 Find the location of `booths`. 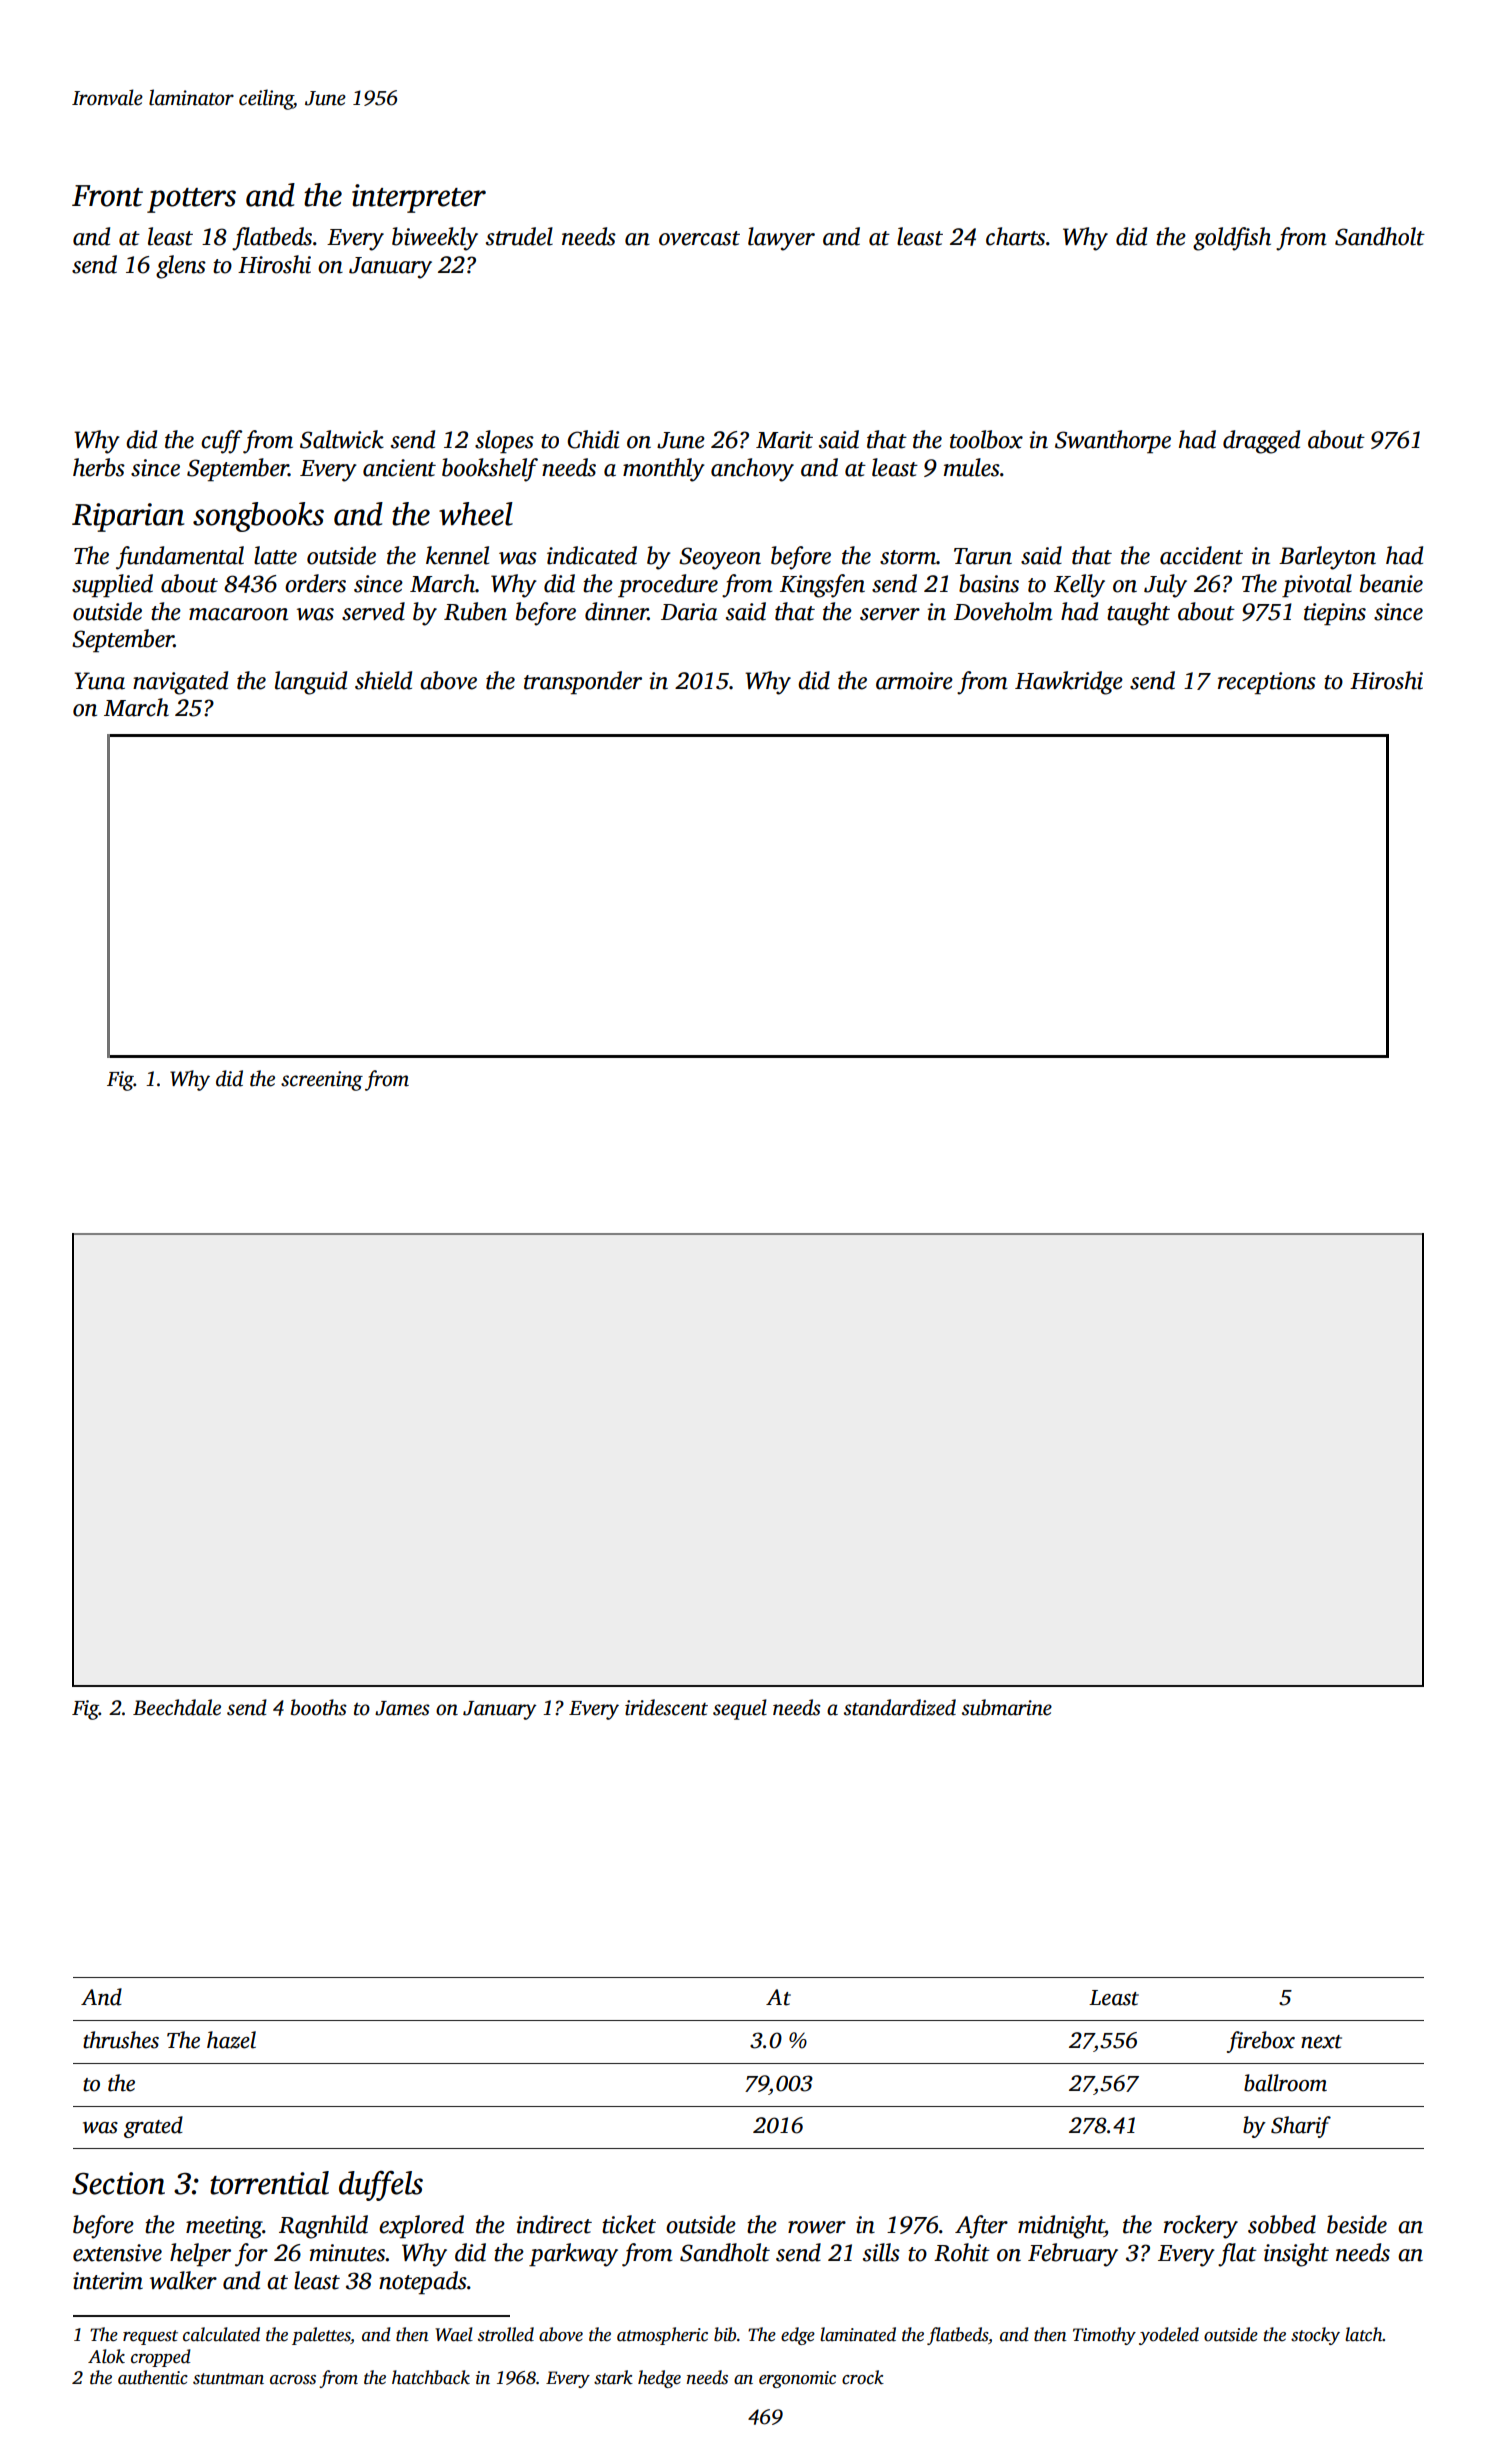

booths is located at coordinates (319, 1707).
